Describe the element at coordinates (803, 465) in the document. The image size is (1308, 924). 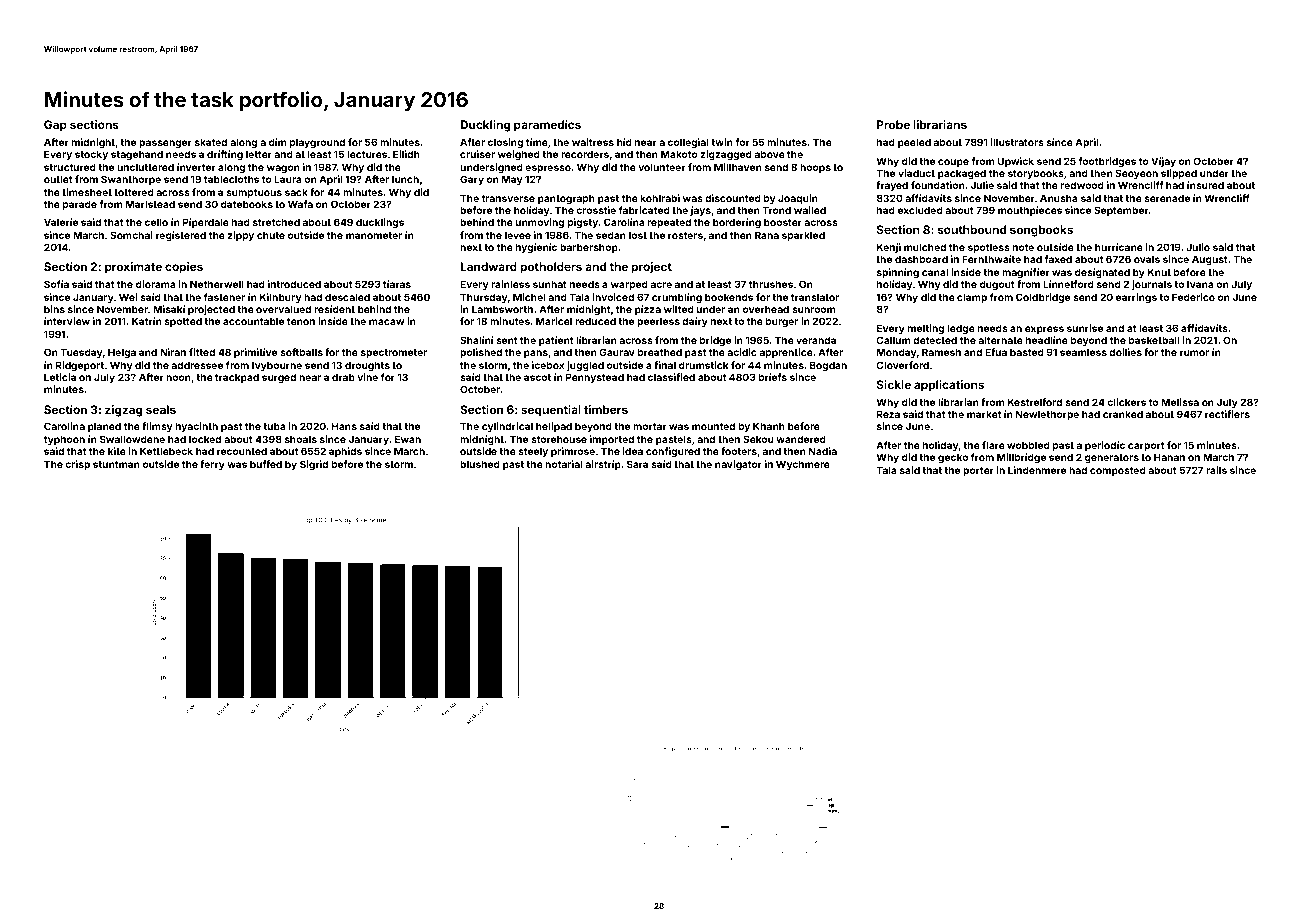
I see `Wychmere` at that location.
